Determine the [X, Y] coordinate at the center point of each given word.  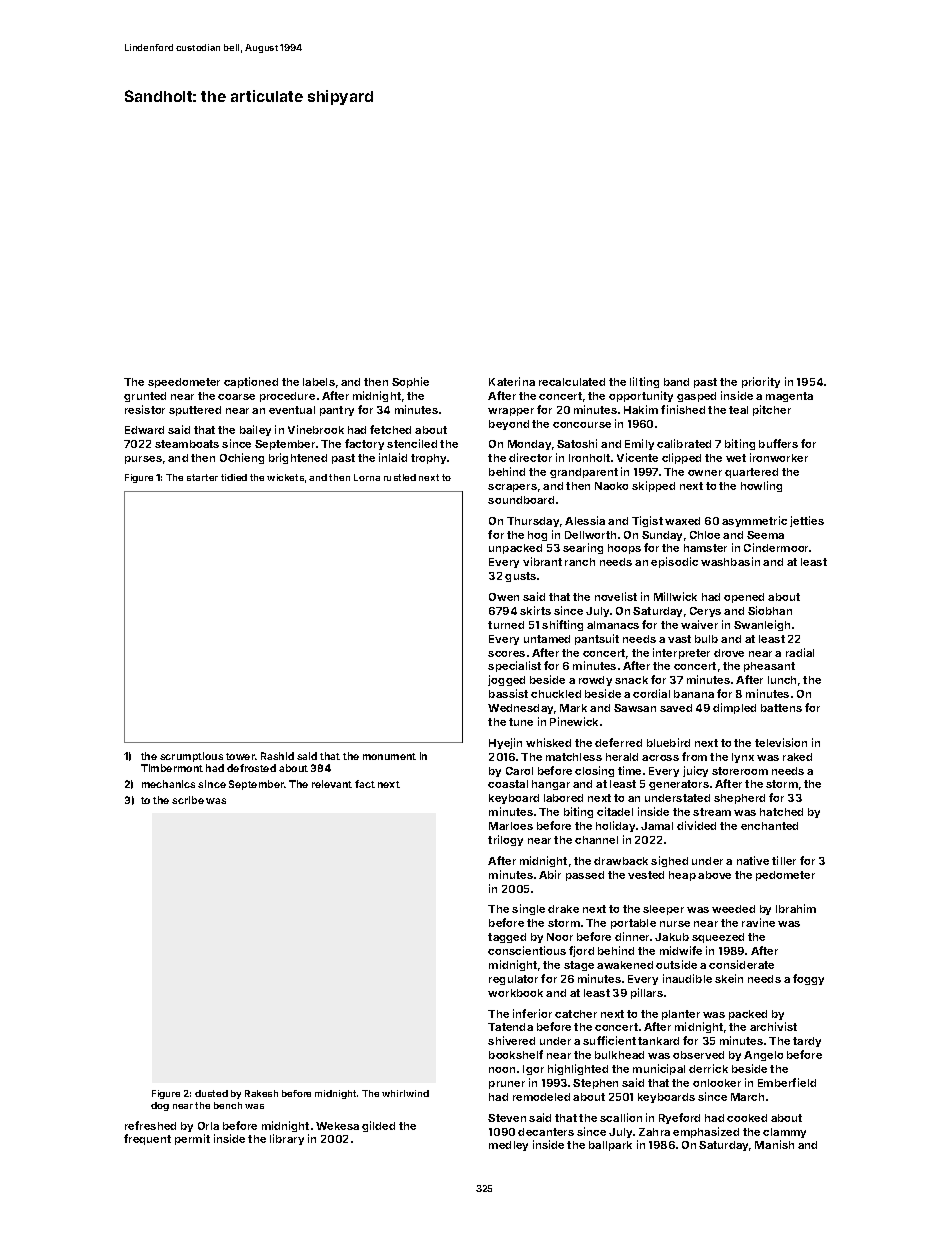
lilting [644, 382]
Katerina [512, 381]
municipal [659, 1069]
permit [192, 1139]
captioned [251, 382]
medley [508, 1146]
